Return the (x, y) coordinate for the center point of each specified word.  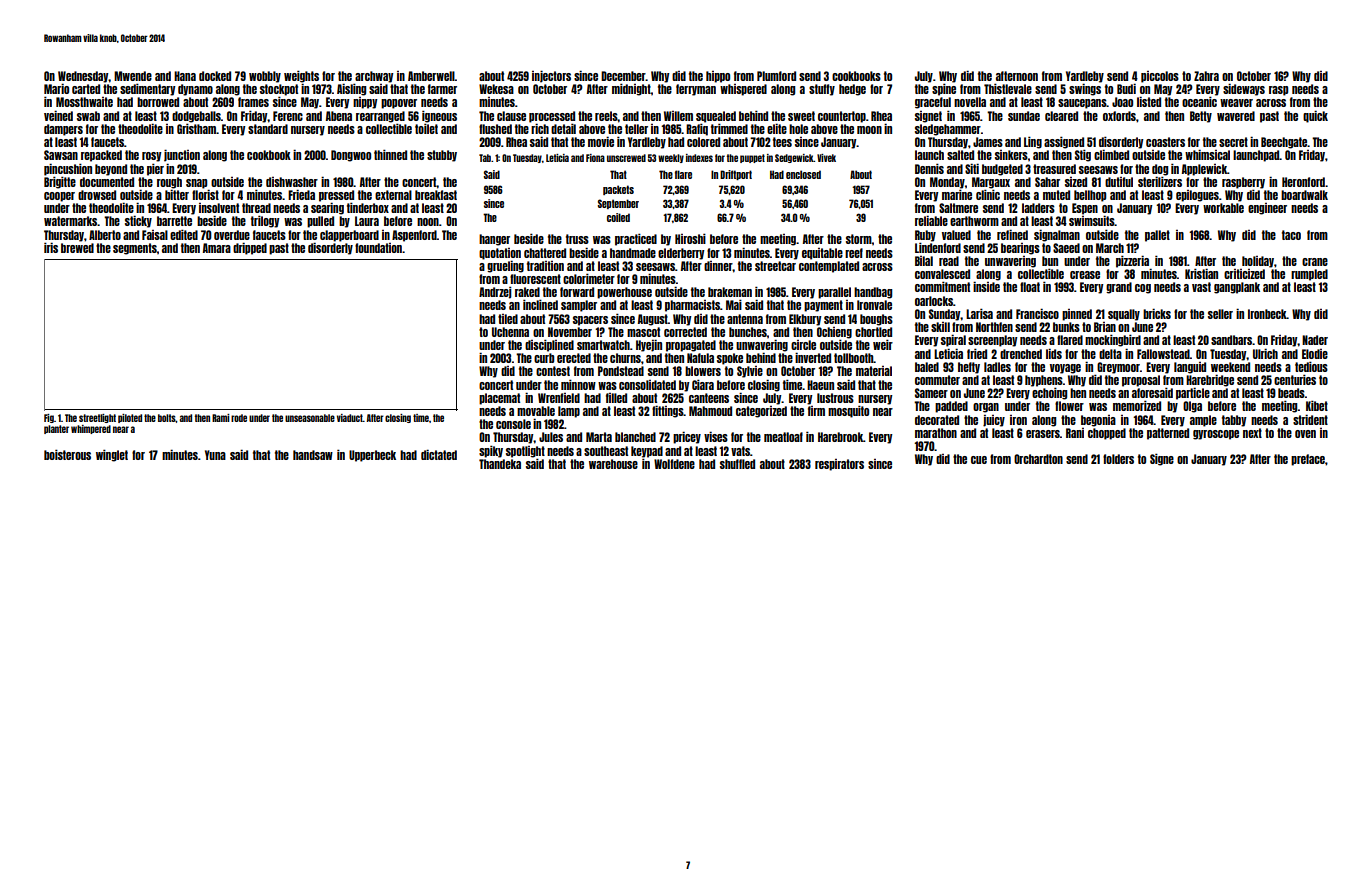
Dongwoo (351, 156)
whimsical (1207, 154)
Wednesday (83, 77)
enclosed (803, 174)
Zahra (1206, 76)
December (623, 76)
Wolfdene (674, 464)
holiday (1258, 262)
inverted (813, 357)
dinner (718, 266)
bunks (1066, 327)
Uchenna (510, 332)
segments (135, 249)
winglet (112, 455)
